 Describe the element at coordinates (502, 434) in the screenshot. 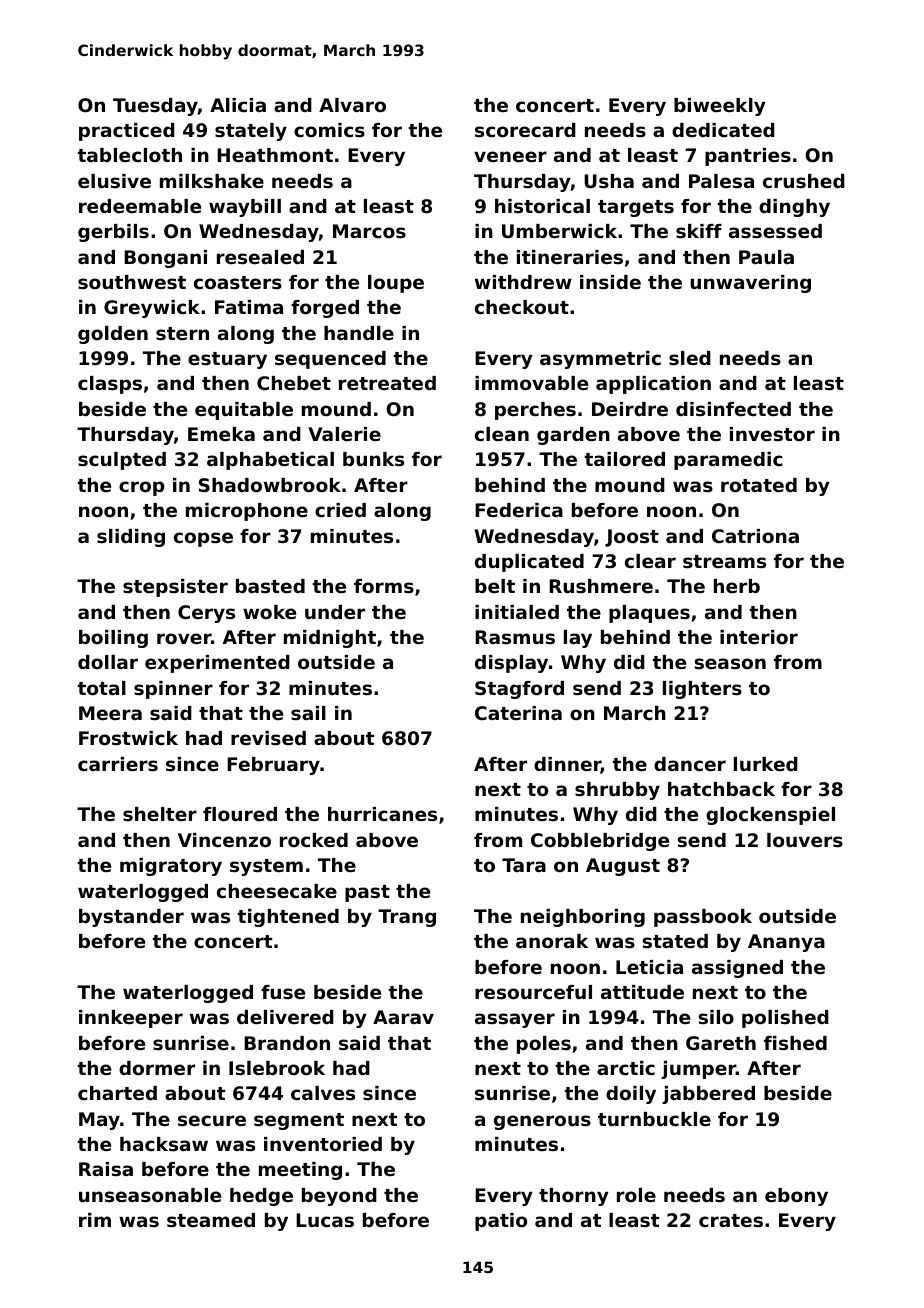

I see `clean` at that location.
